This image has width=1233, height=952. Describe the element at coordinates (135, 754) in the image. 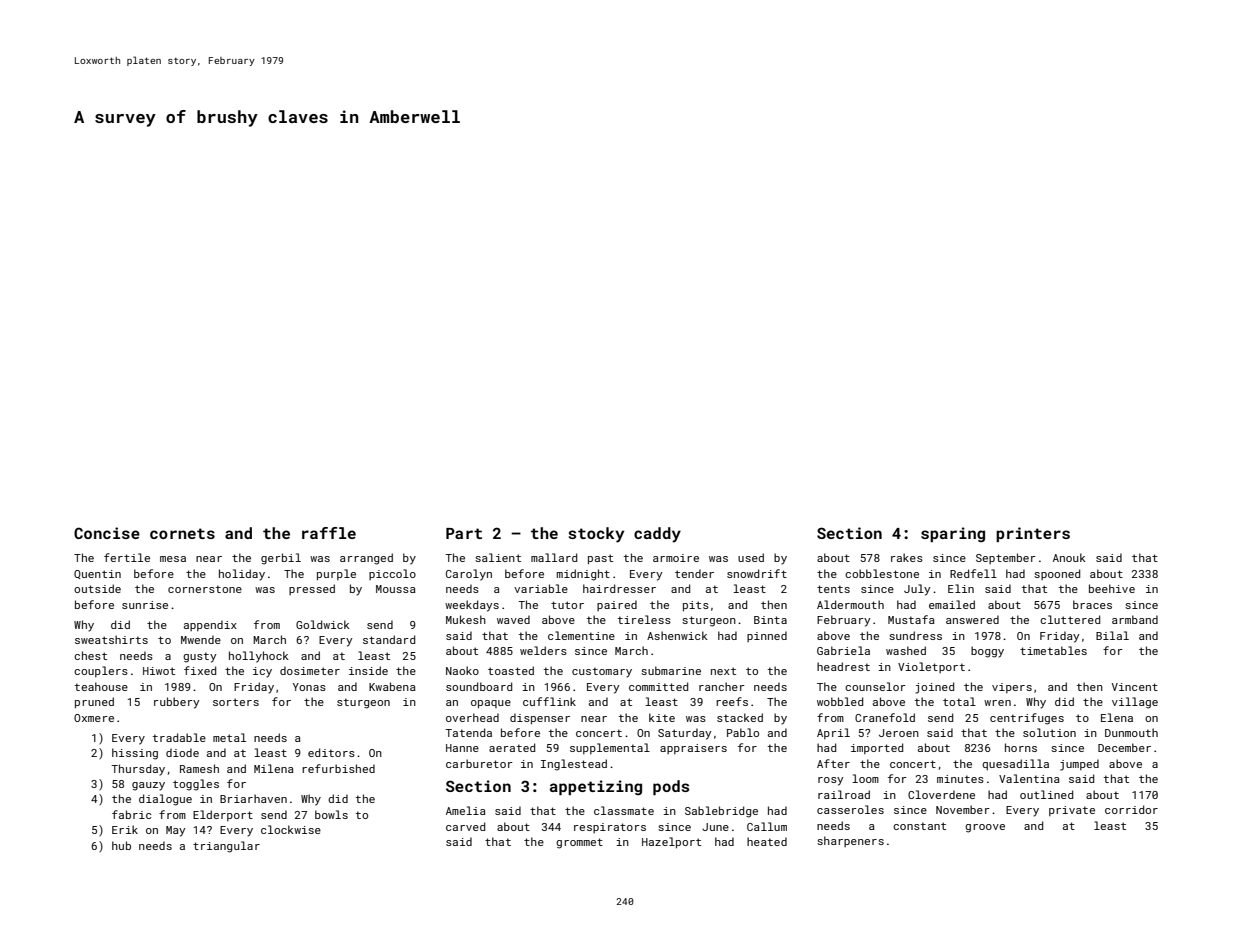

I see `hissing` at that location.
